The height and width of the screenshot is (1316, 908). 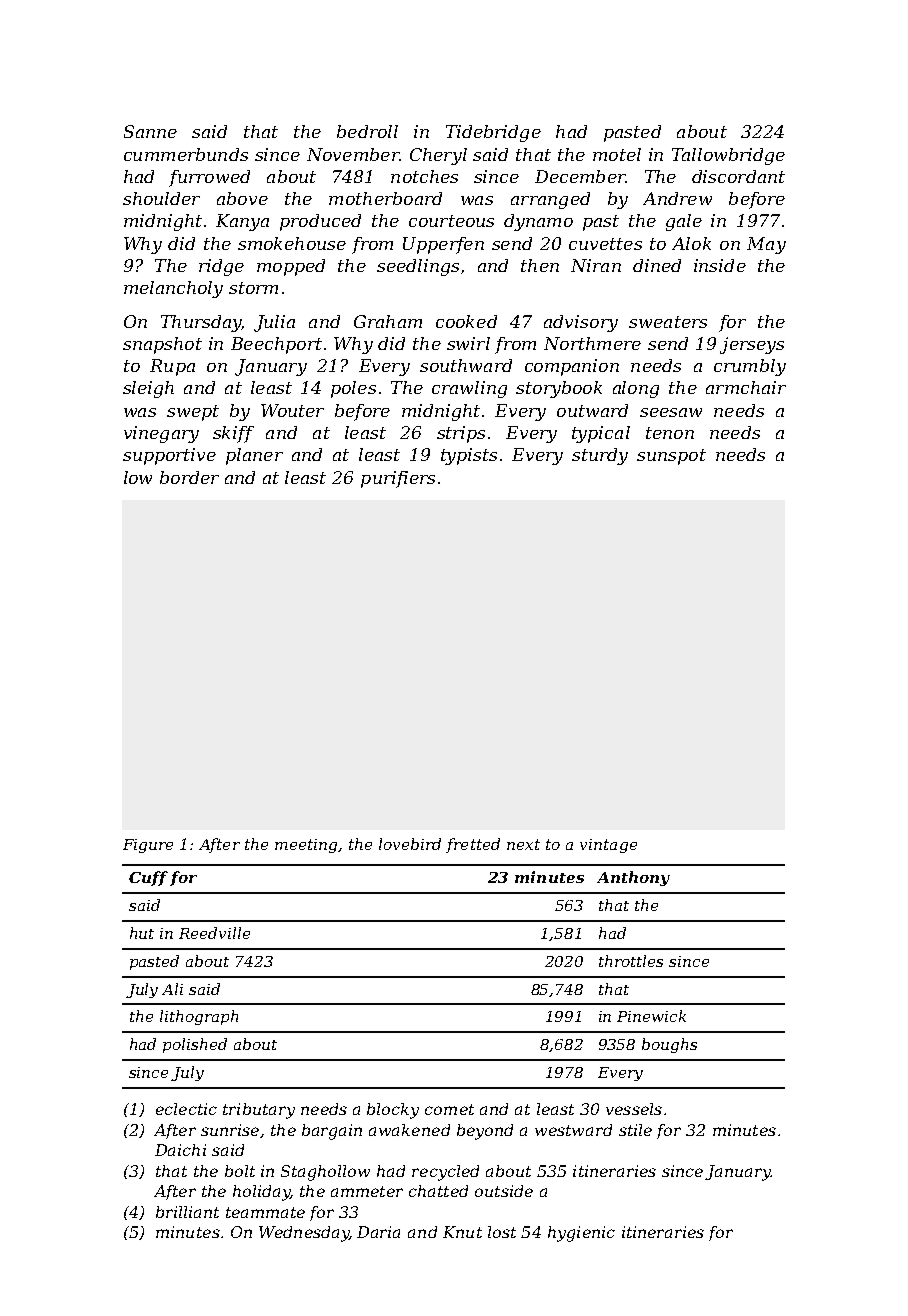 What do you see at coordinates (304, 1234) in the screenshot?
I see `Wednesday` at bounding box center [304, 1234].
